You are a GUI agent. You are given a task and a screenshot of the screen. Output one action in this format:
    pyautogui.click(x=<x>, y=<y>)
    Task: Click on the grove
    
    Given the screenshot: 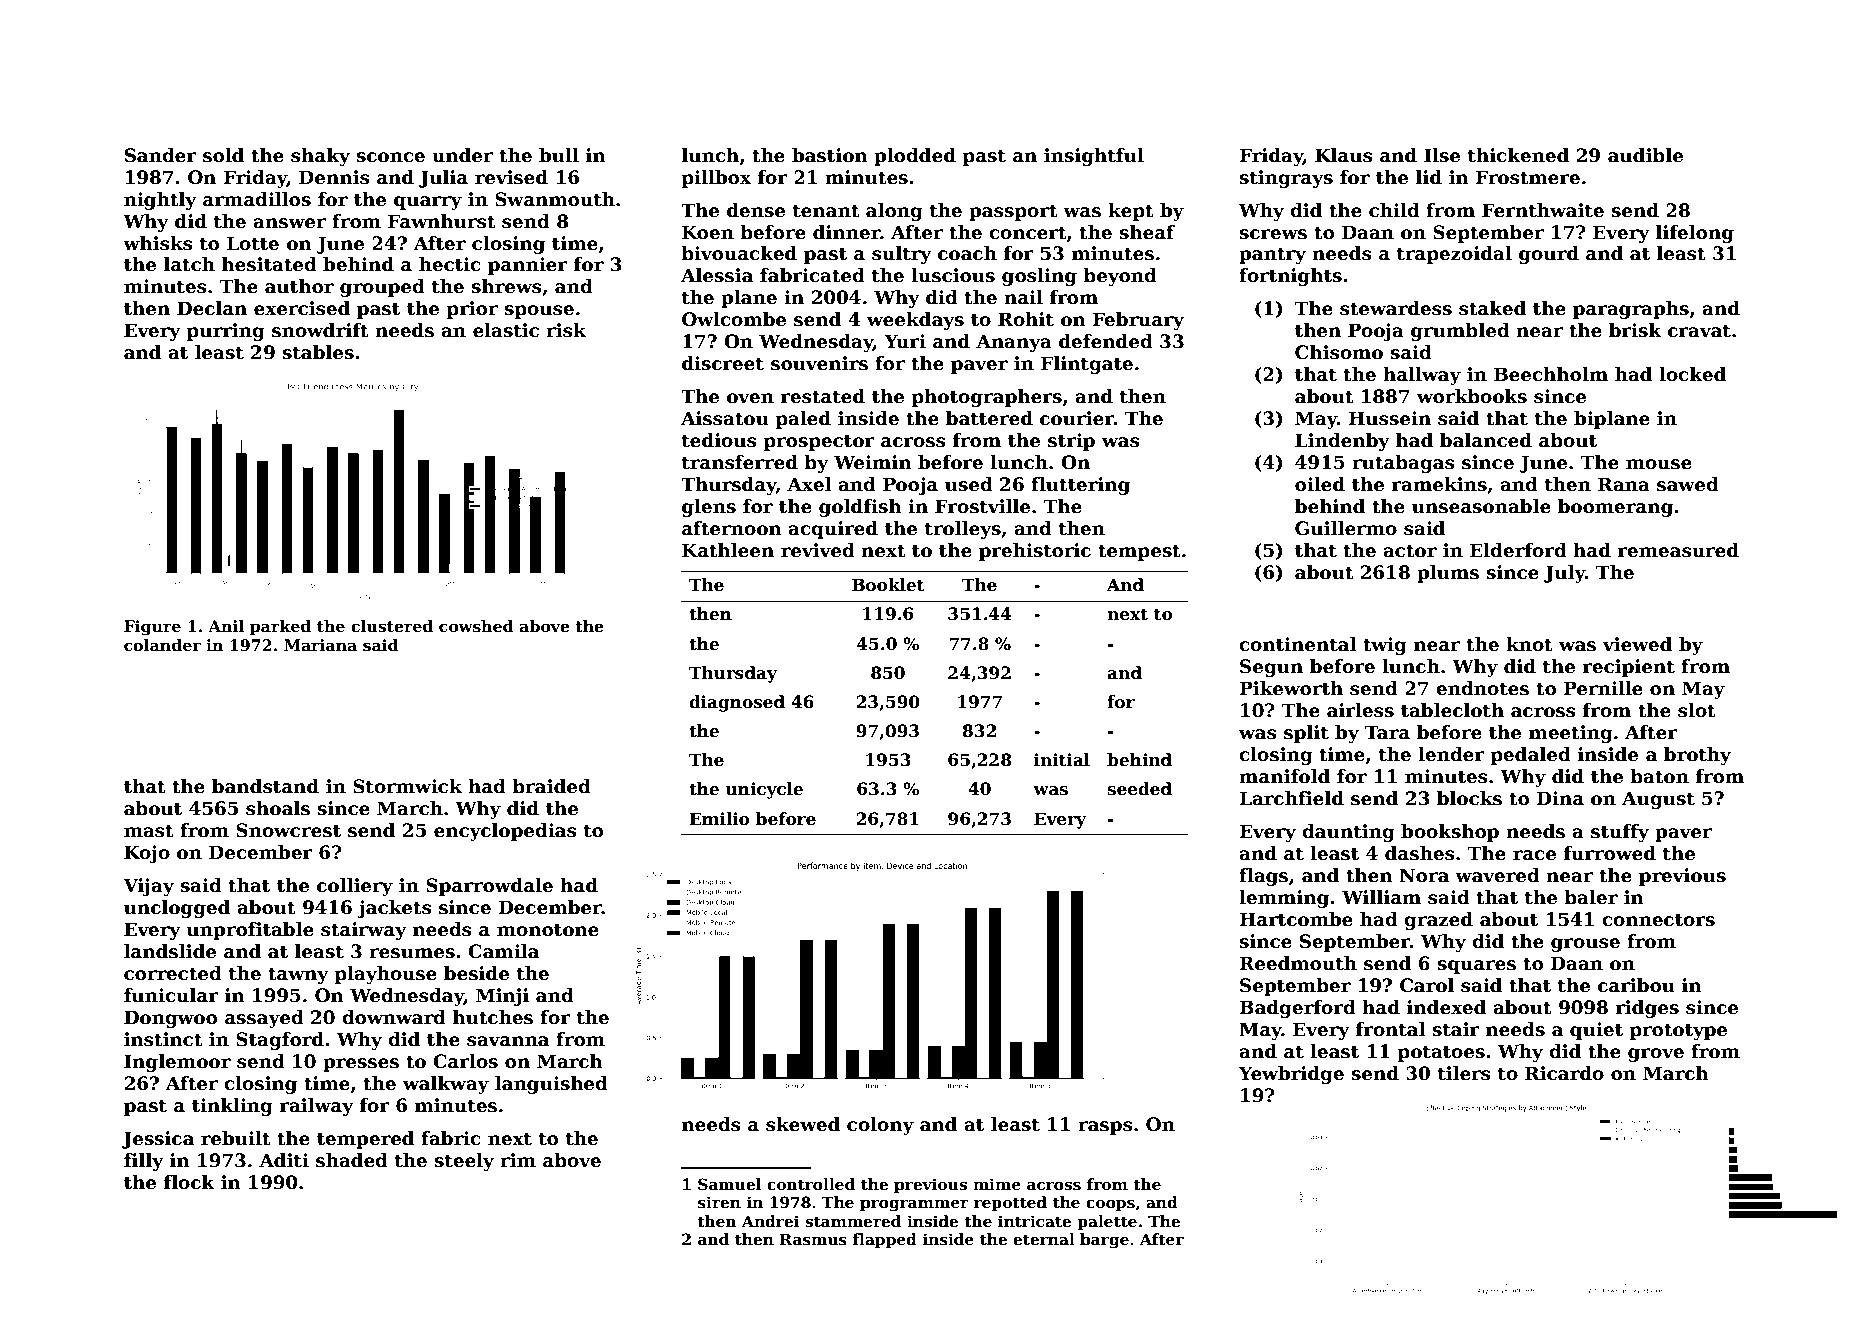 What is the action you would take?
    pyautogui.click(x=1656, y=1055)
